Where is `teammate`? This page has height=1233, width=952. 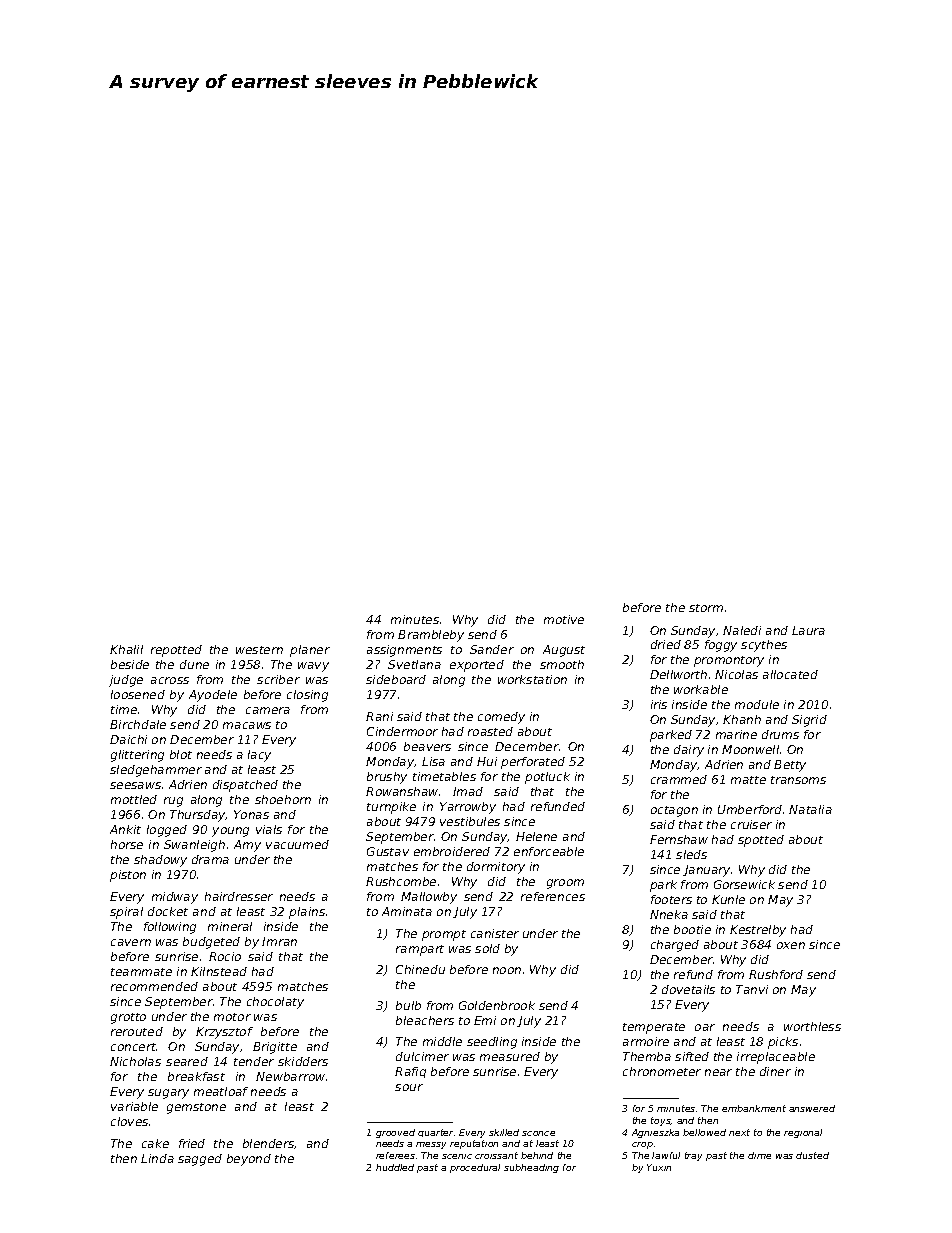
teammate is located at coordinates (141, 972).
